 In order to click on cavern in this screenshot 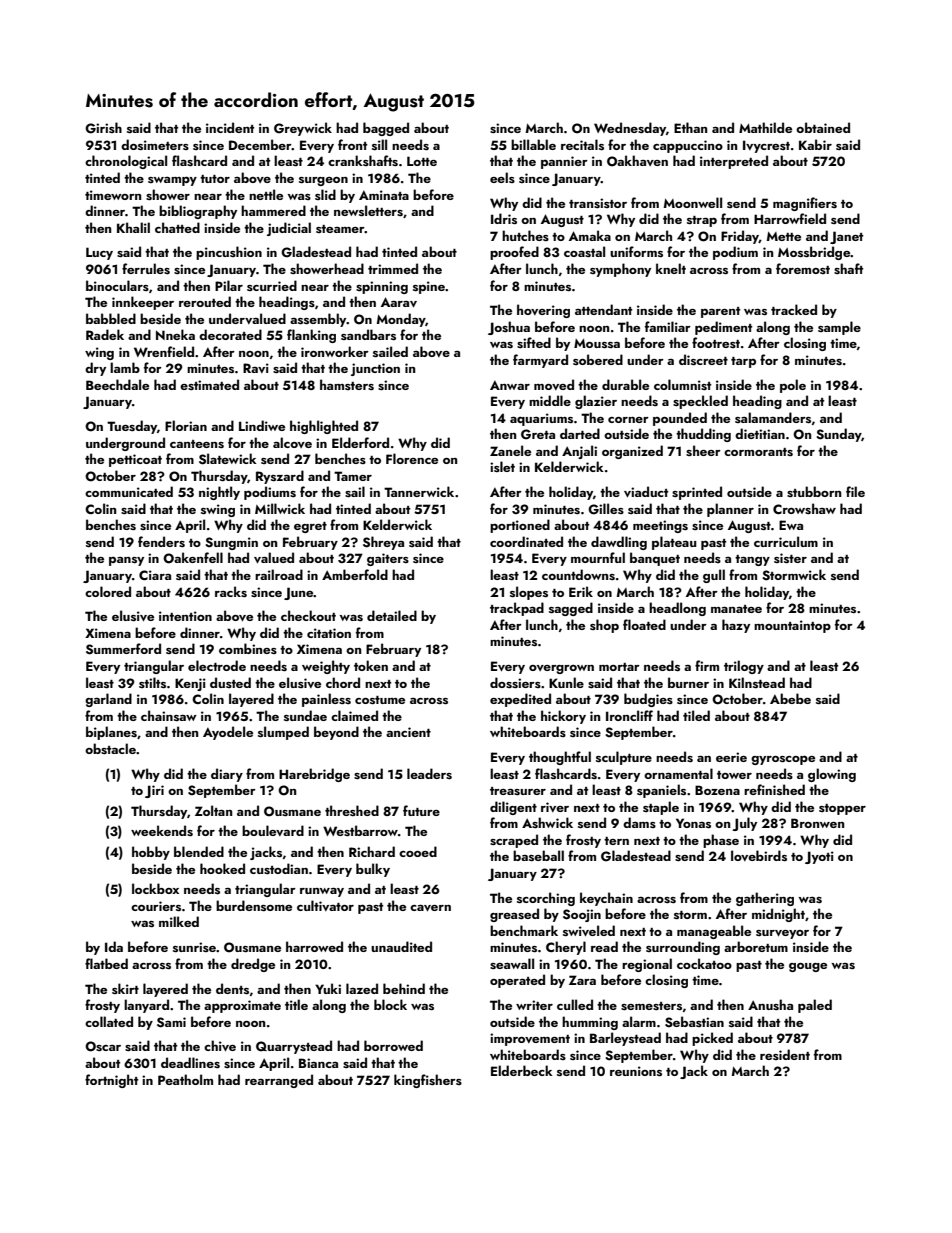, I will do `click(430, 908)`.
